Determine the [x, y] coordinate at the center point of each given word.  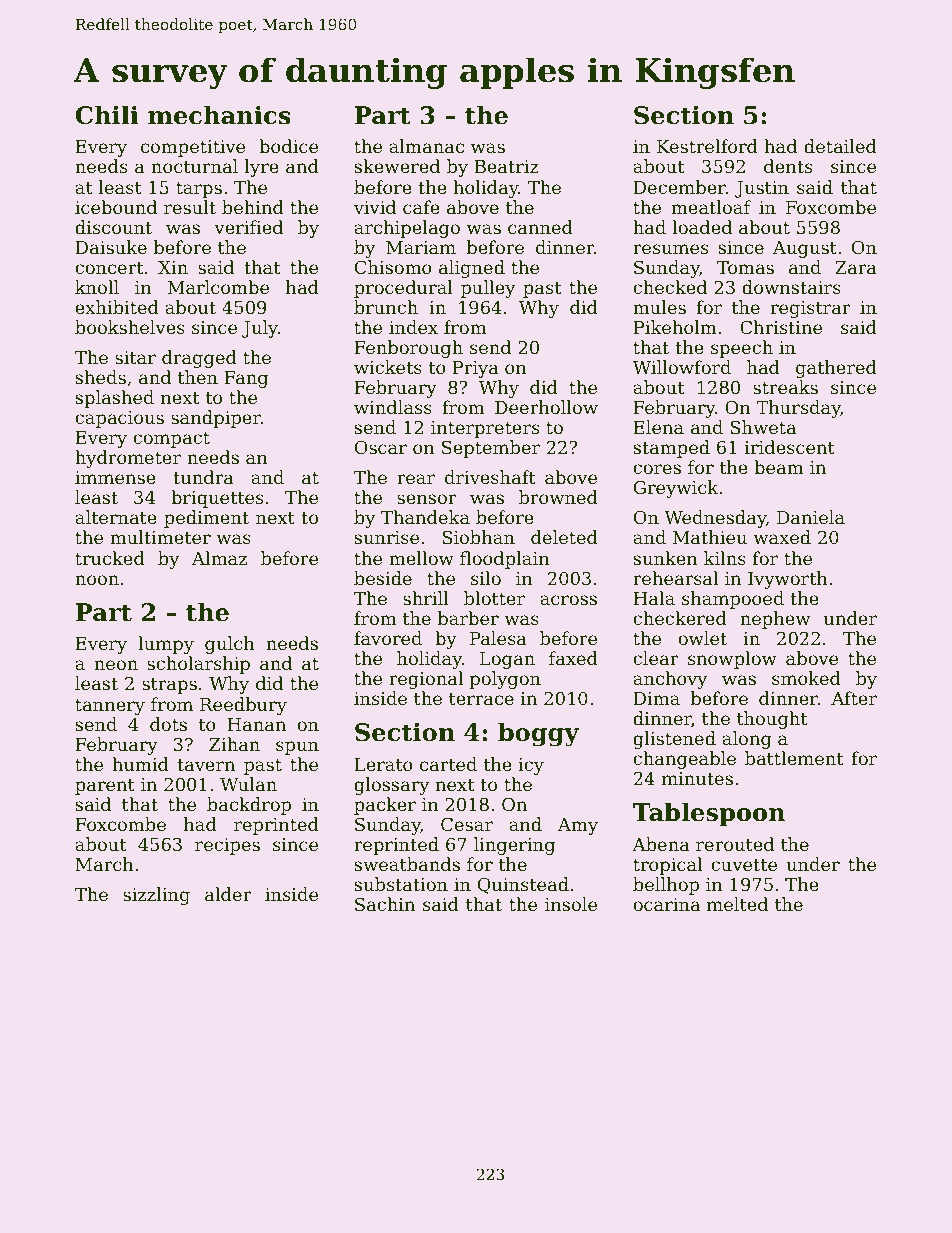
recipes [227, 846]
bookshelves [130, 327]
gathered [836, 369]
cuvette [744, 865]
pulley [488, 289]
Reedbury [243, 706]
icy [531, 766]
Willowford [682, 367]
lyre [262, 168]
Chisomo [393, 267]
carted [448, 764]
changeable [684, 760]
